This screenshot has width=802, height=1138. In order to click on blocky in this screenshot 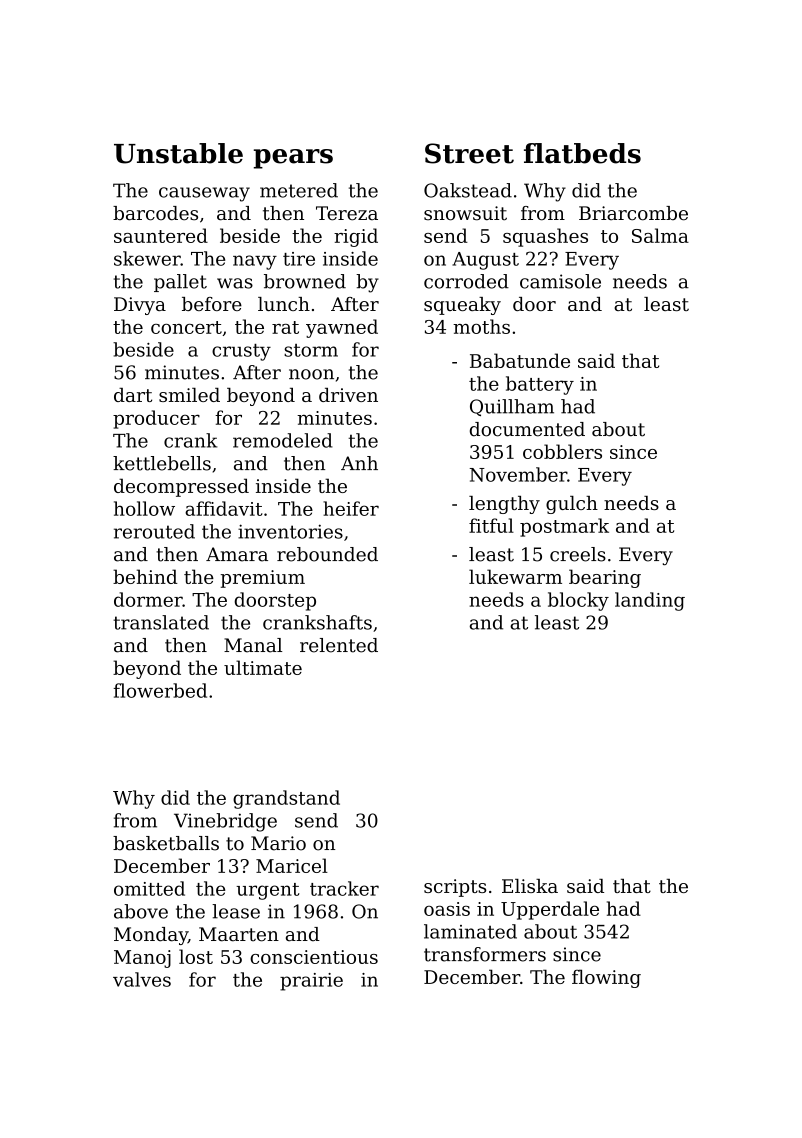, I will do `click(578, 601)`.
